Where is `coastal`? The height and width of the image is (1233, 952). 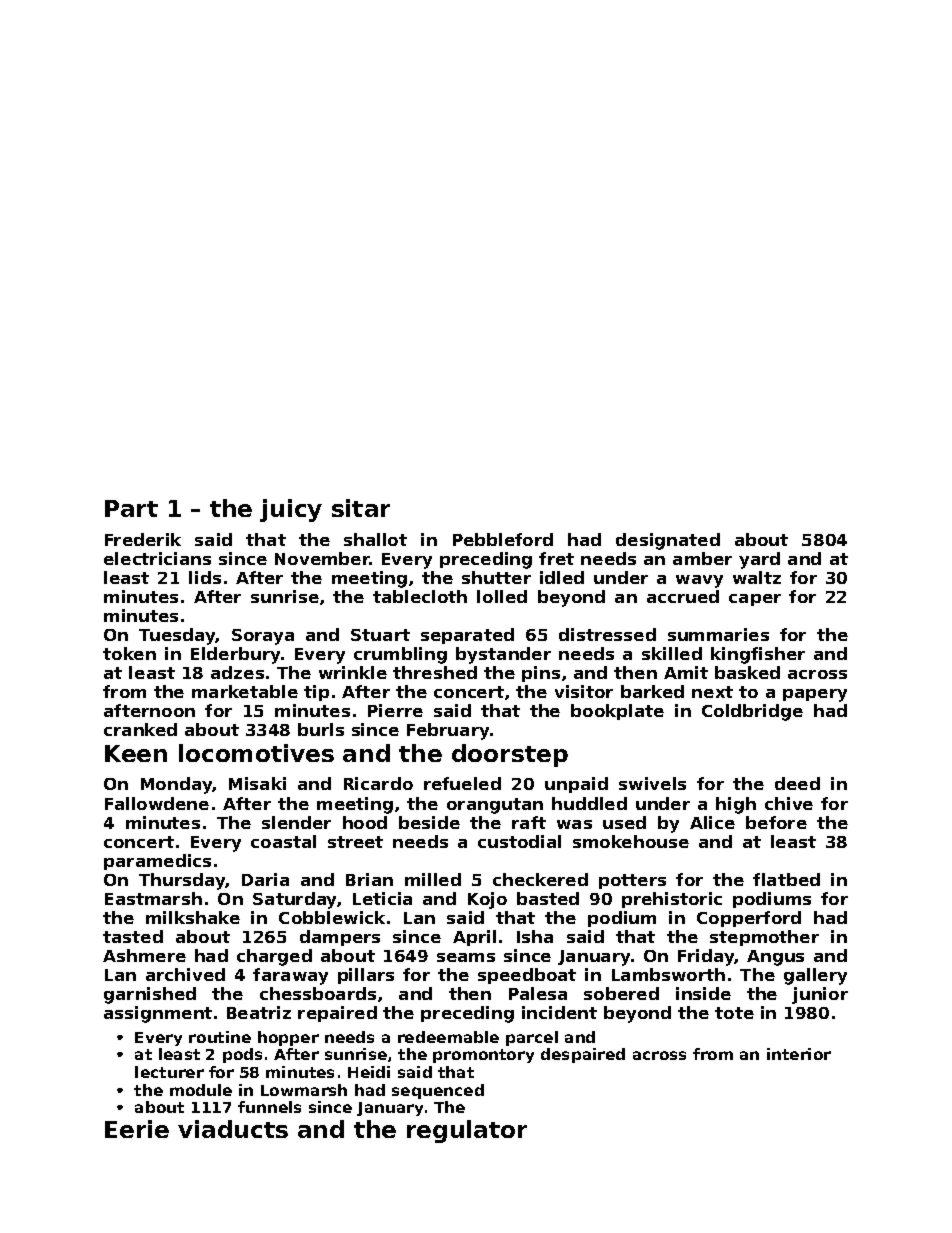 coastal is located at coordinates (283, 841).
